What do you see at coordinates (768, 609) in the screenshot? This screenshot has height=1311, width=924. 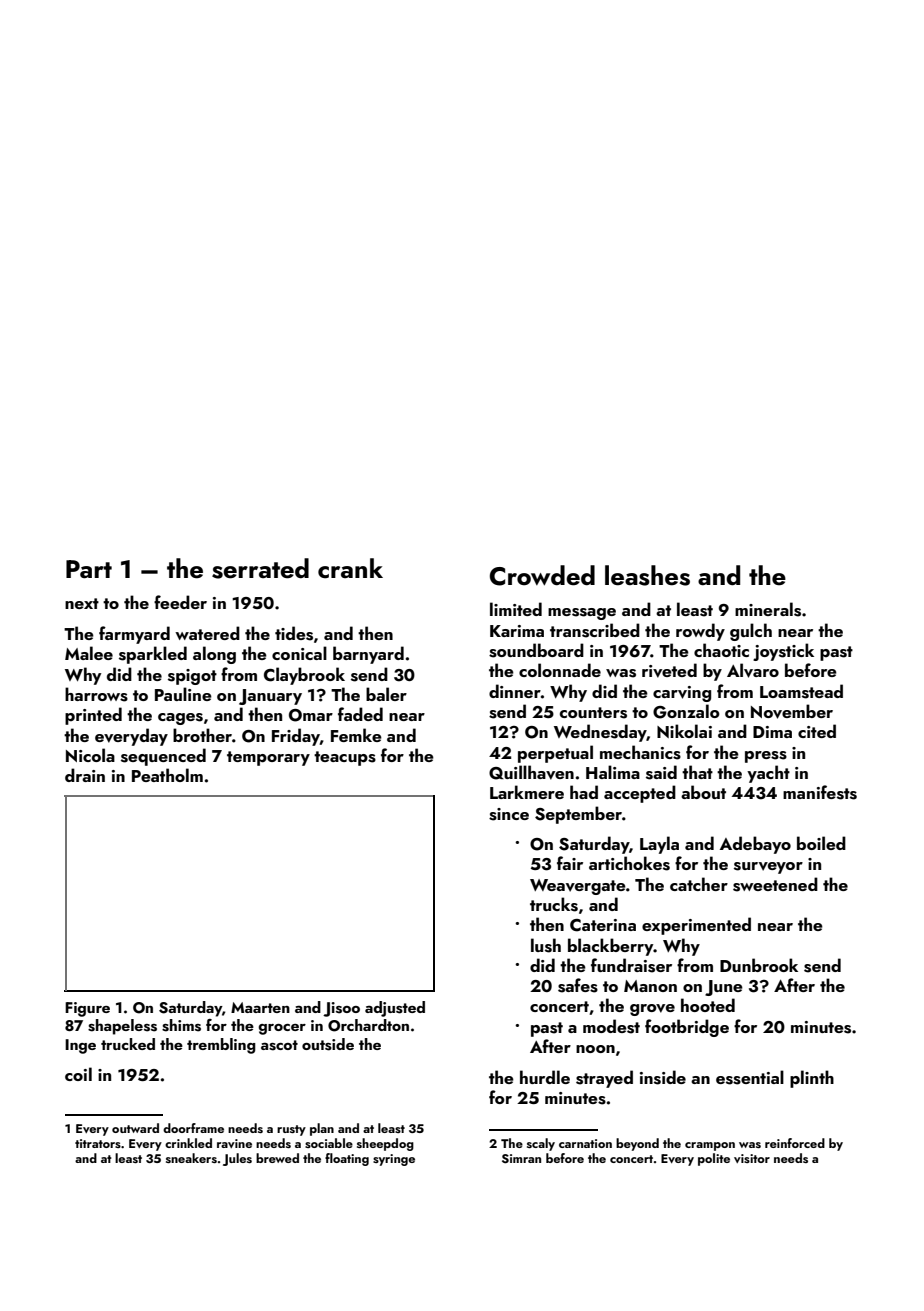 I see `minerals` at bounding box center [768, 609].
